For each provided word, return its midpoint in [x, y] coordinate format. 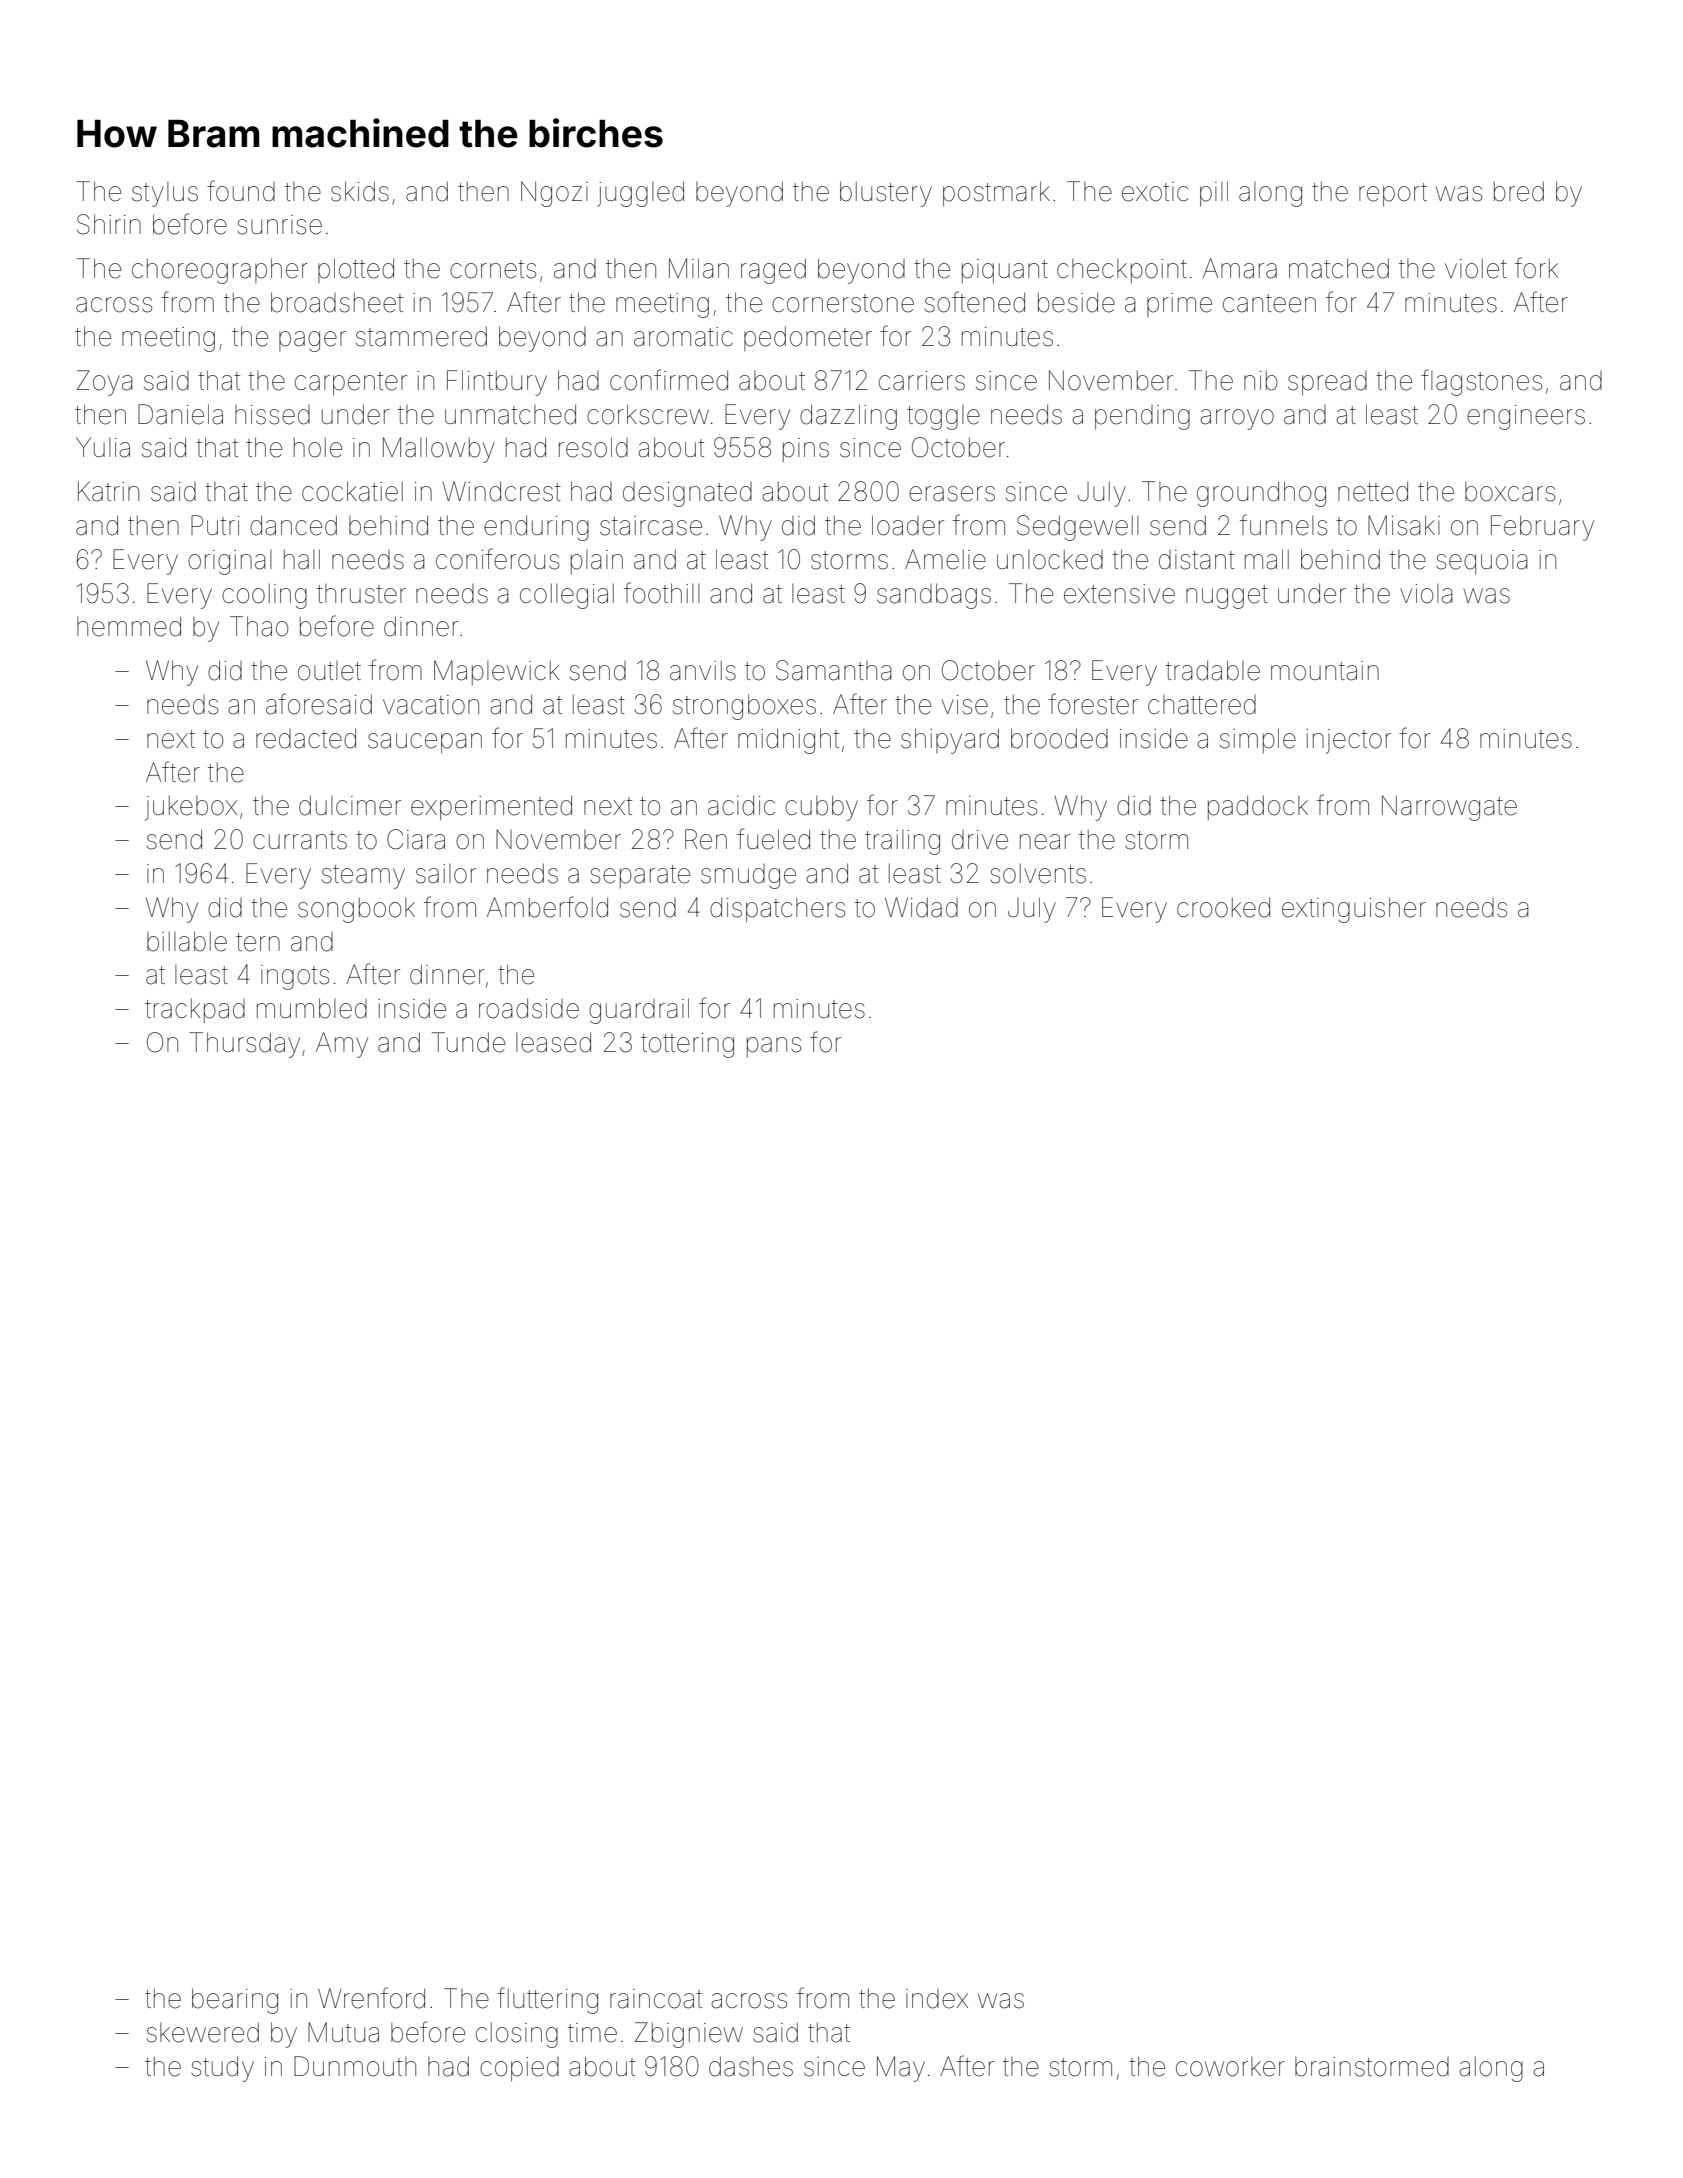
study [222, 2069]
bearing [235, 2001]
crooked [1223, 907]
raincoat [656, 1999]
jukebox [191, 808]
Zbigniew [689, 2035]
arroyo [1237, 419]
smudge [748, 876]
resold [593, 447]
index [937, 1999]
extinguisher [1354, 910]
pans [774, 1047]
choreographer [220, 271]
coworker [1230, 2067]
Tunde [468, 1042]
